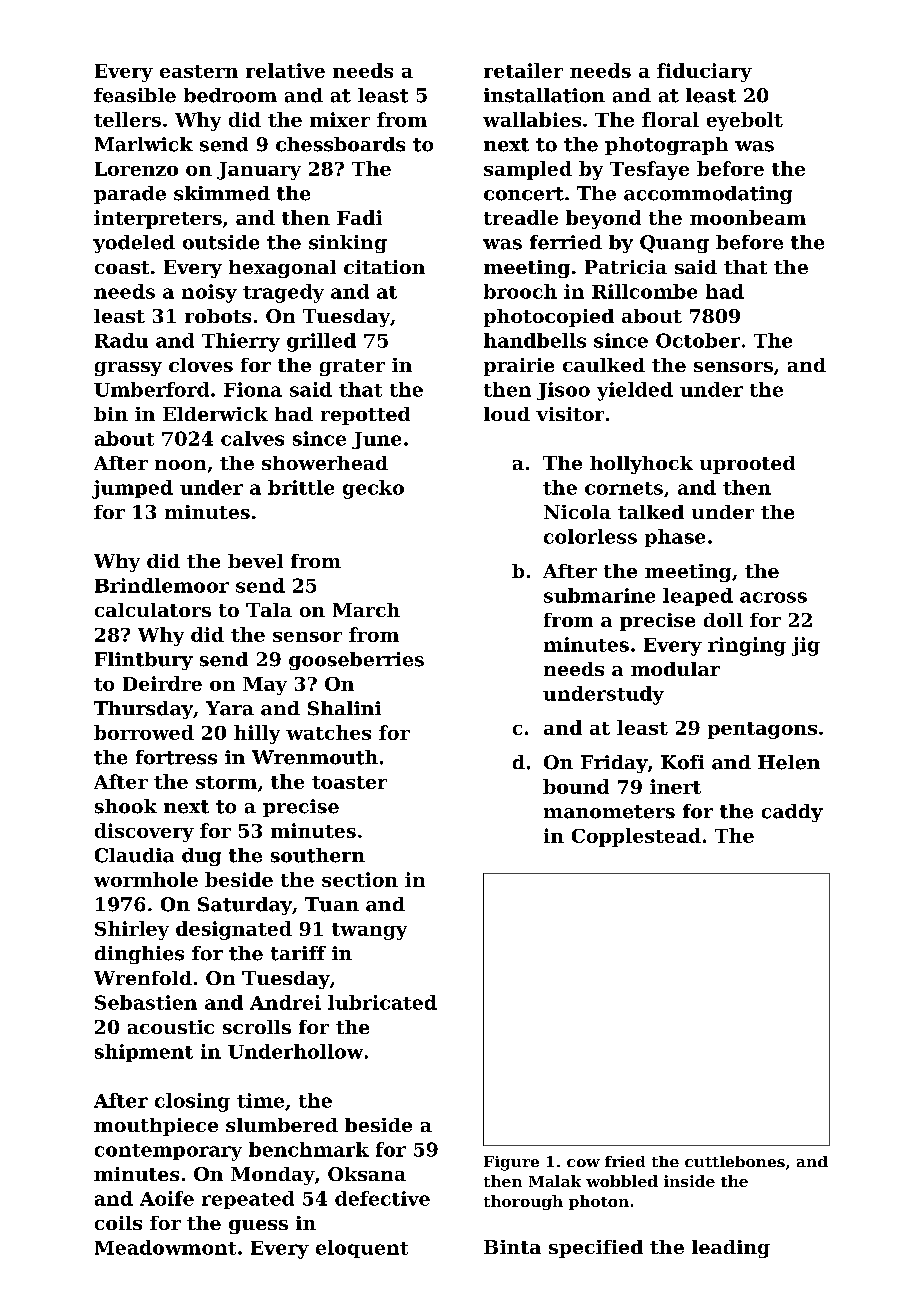  What do you see at coordinates (298, 953) in the screenshot?
I see `tariff` at bounding box center [298, 953].
